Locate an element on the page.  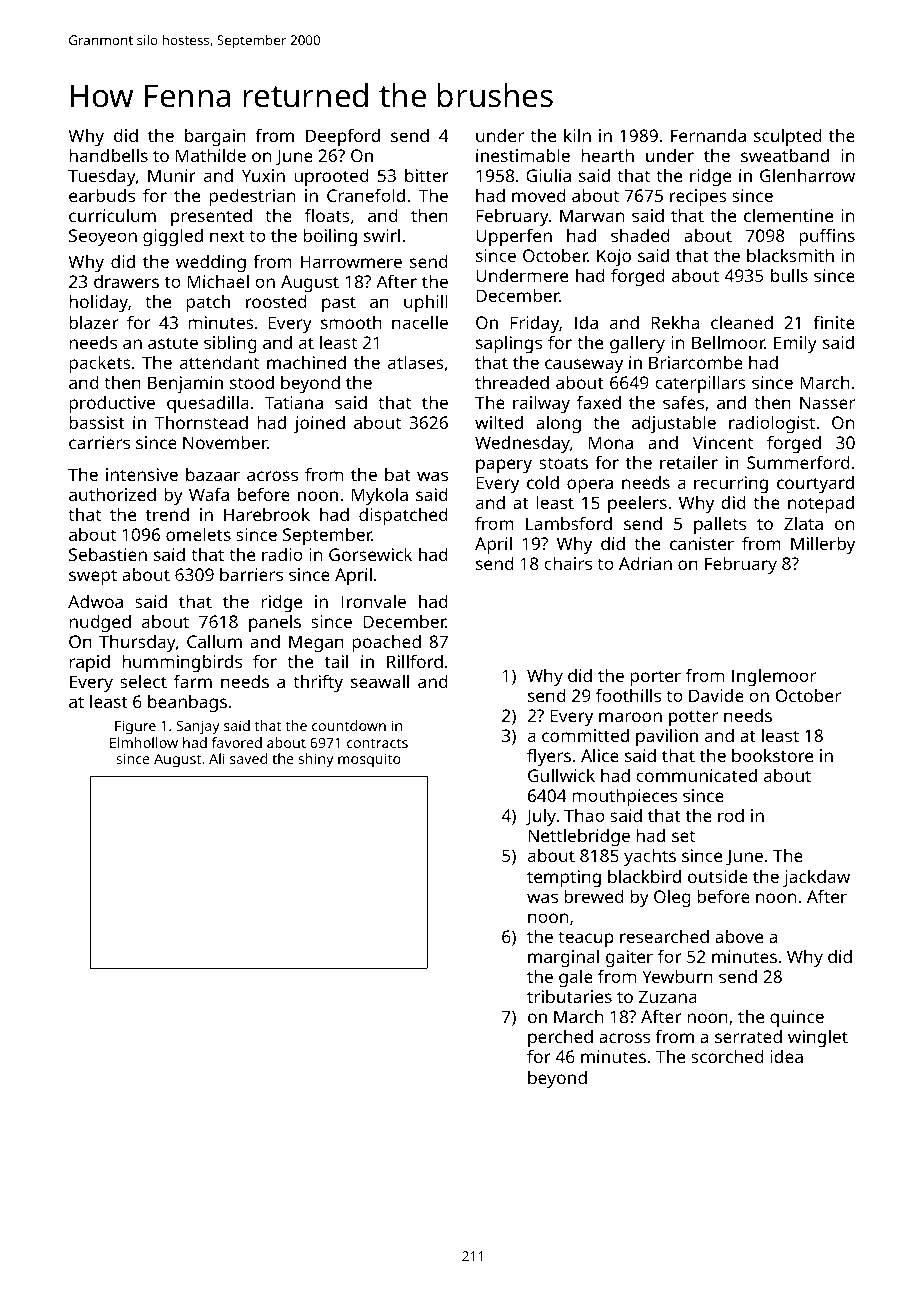
Inglemoor is located at coordinates (774, 677).
